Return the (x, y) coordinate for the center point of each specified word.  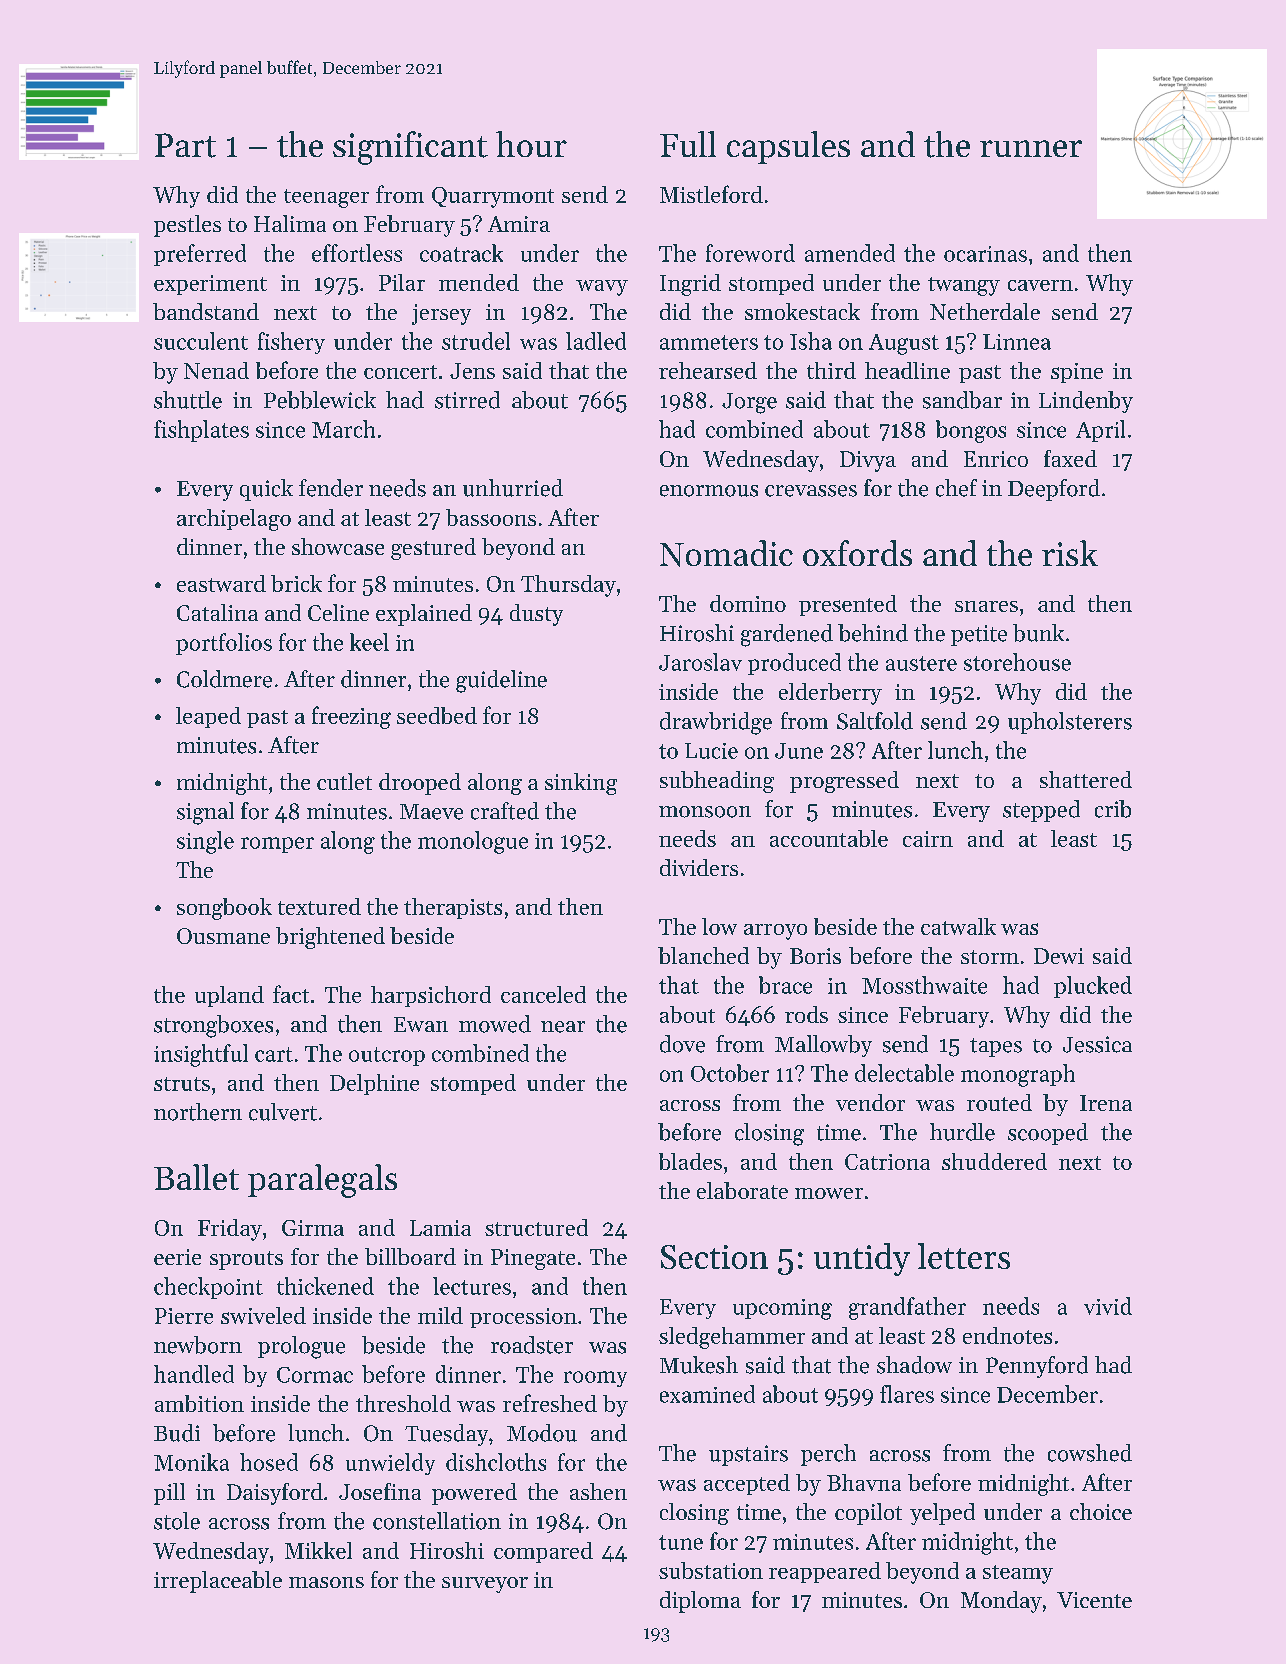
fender (331, 488)
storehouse (1017, 662)
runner (1031, 148)
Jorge (749, 403)
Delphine (374, 1084)
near (563, 1027)
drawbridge (716, 723)
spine (1077, 373)
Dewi (1059, 956)
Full (688, 144)
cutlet (344, 781)
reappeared (825, 1572)
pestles (187, 226)
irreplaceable (218, 1582)
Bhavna (864, 1482)
